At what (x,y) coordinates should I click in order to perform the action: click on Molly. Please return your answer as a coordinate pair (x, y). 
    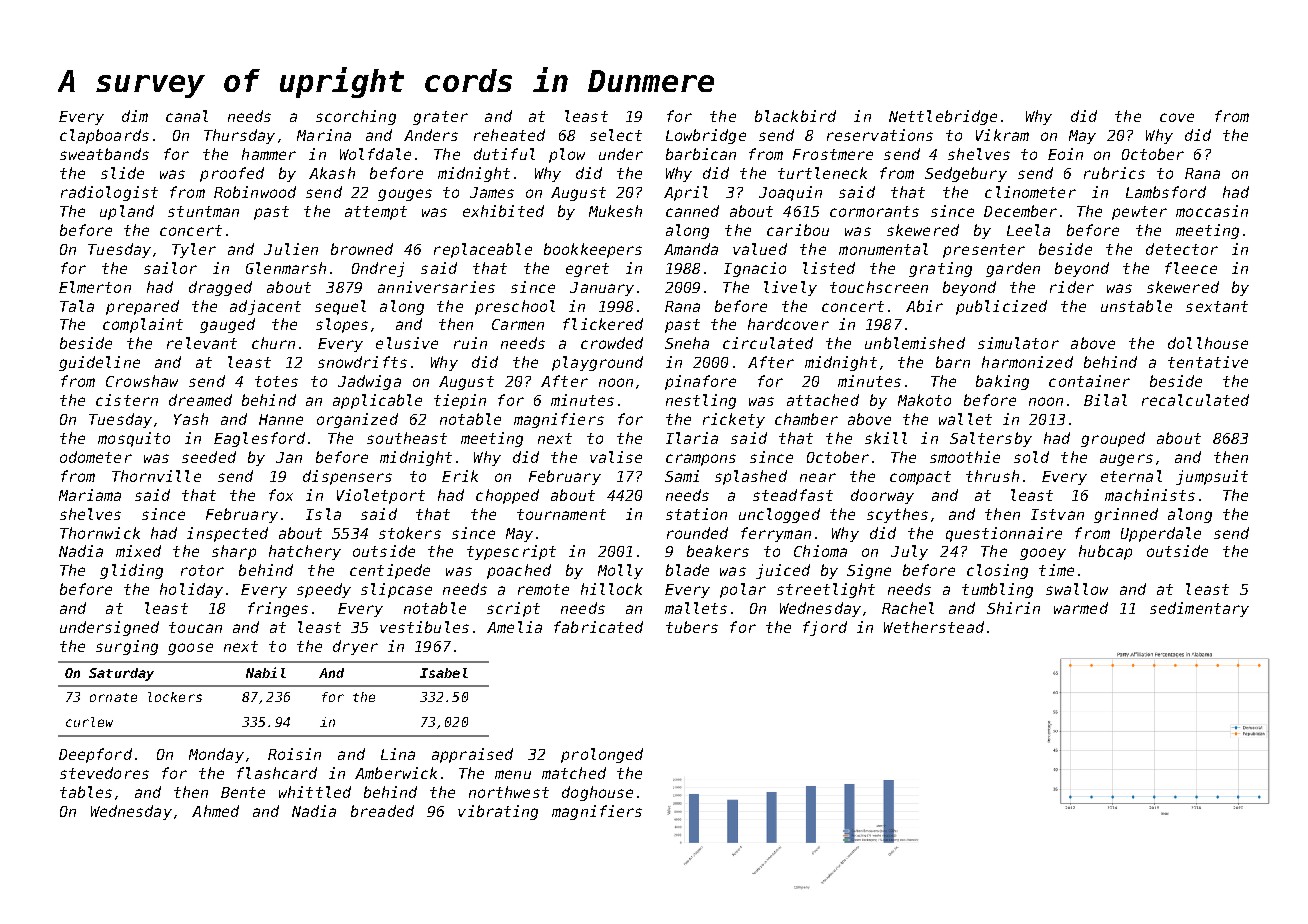
    Looking at the image, I should click on (620, 571).
